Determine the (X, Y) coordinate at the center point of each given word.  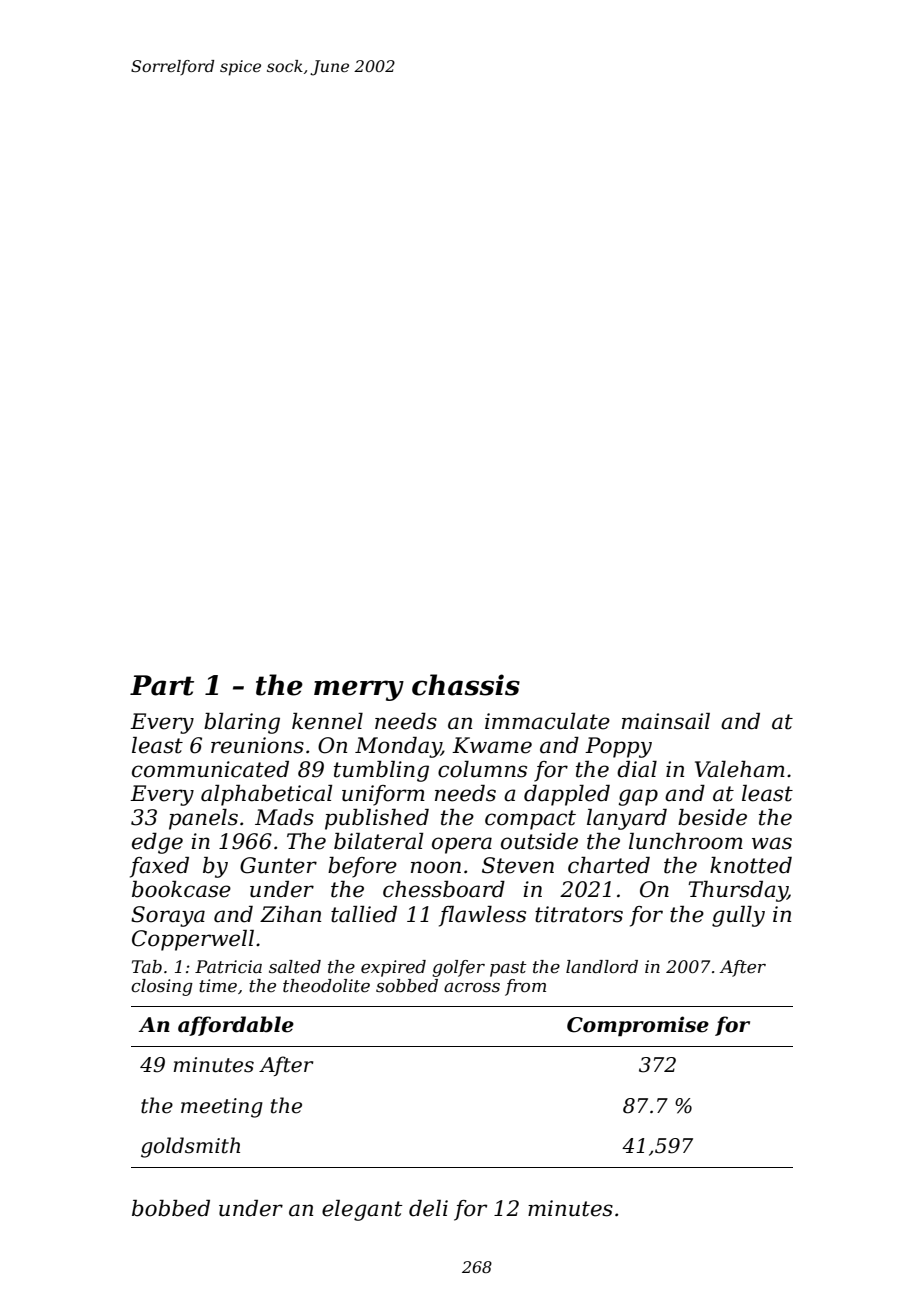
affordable (236, 1026)
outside (539, 841)
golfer (458, 968)
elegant (362, 1210)
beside (712, 817)
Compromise (638, 1026)
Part (162, 685)
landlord (602, 966)
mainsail (666, 721)
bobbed (171, 1208)
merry (359, 690)
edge (157, 843)
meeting (222, 1108)
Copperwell (193, 940)
